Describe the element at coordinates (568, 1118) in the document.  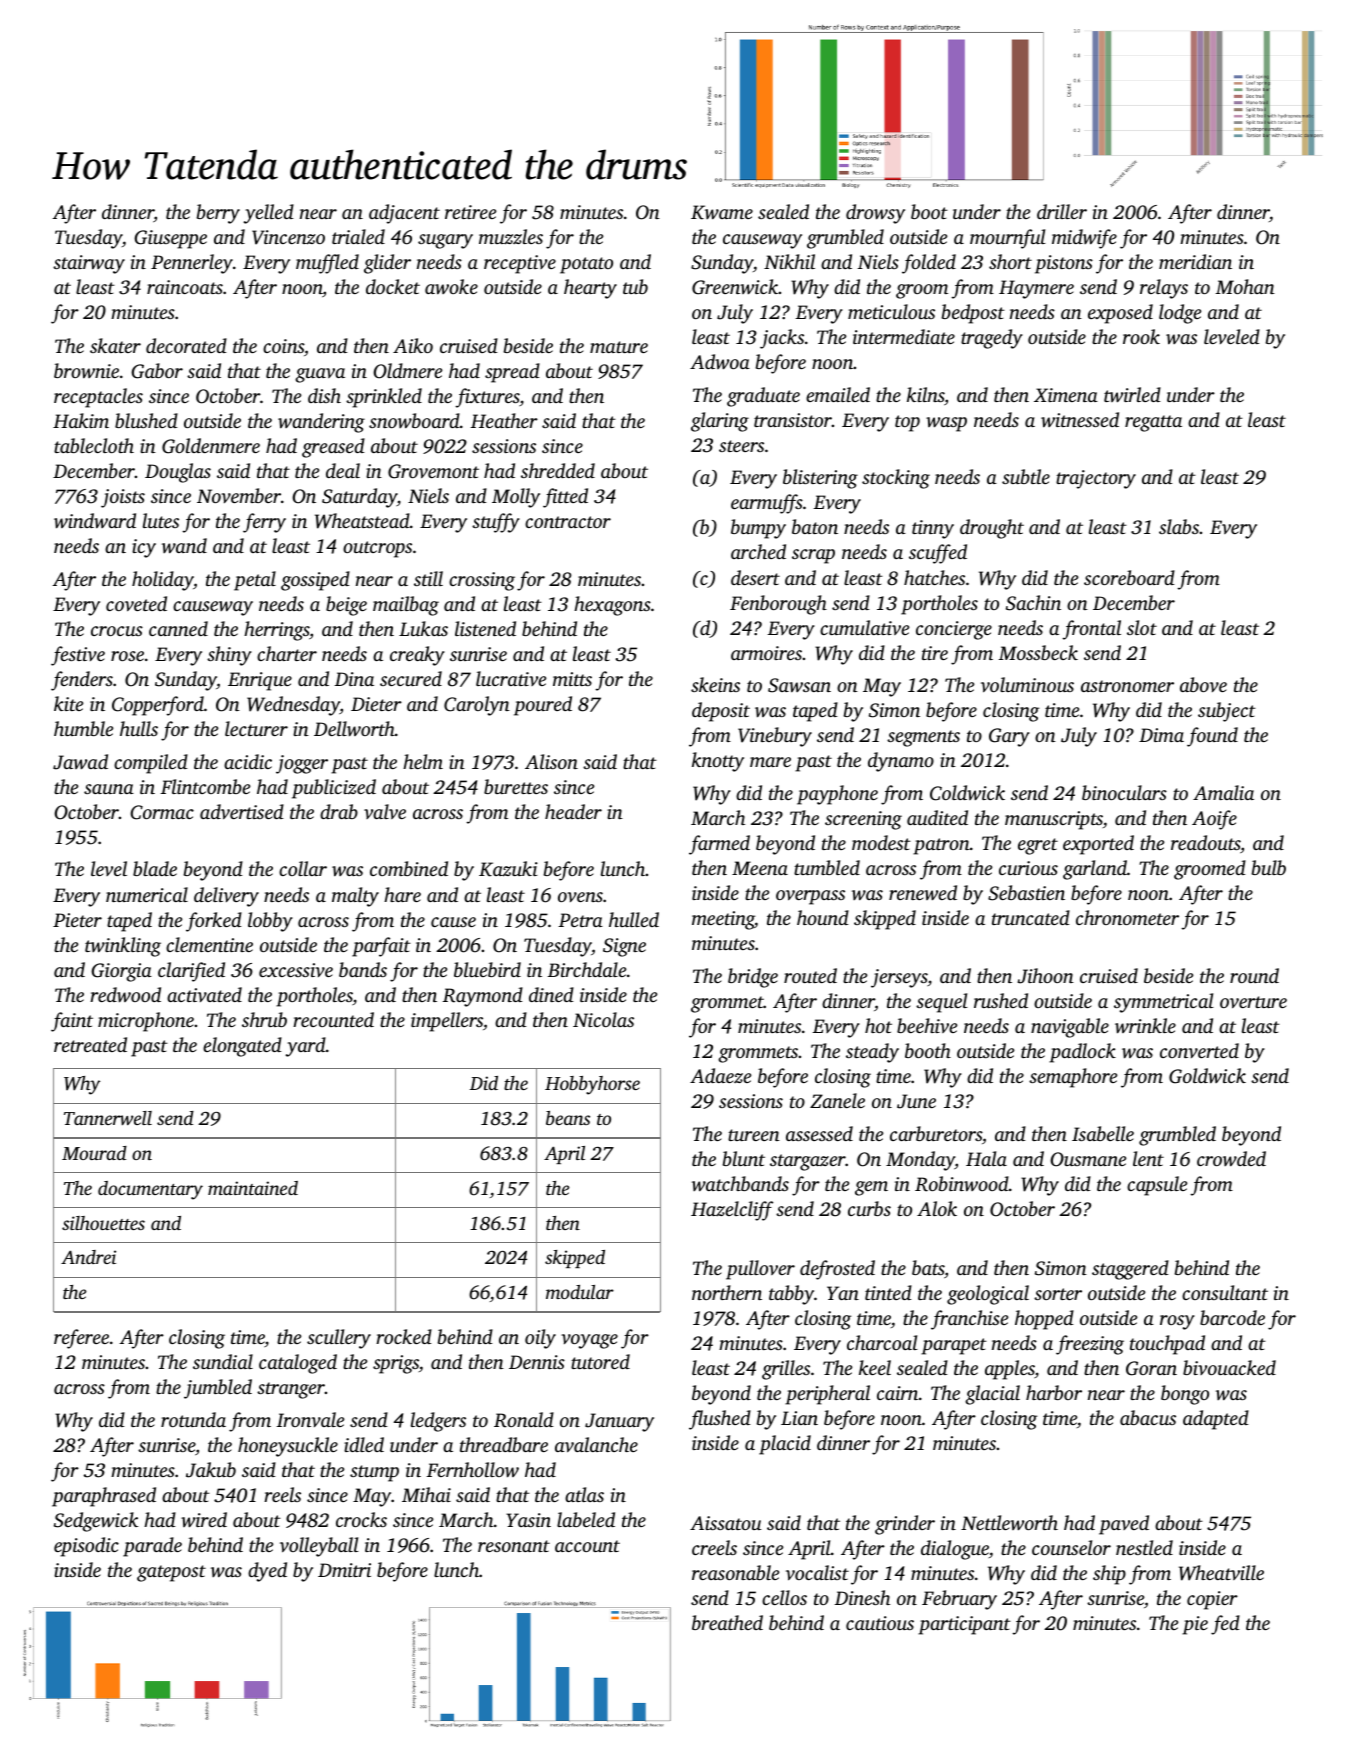
I see `beans` at that location.
